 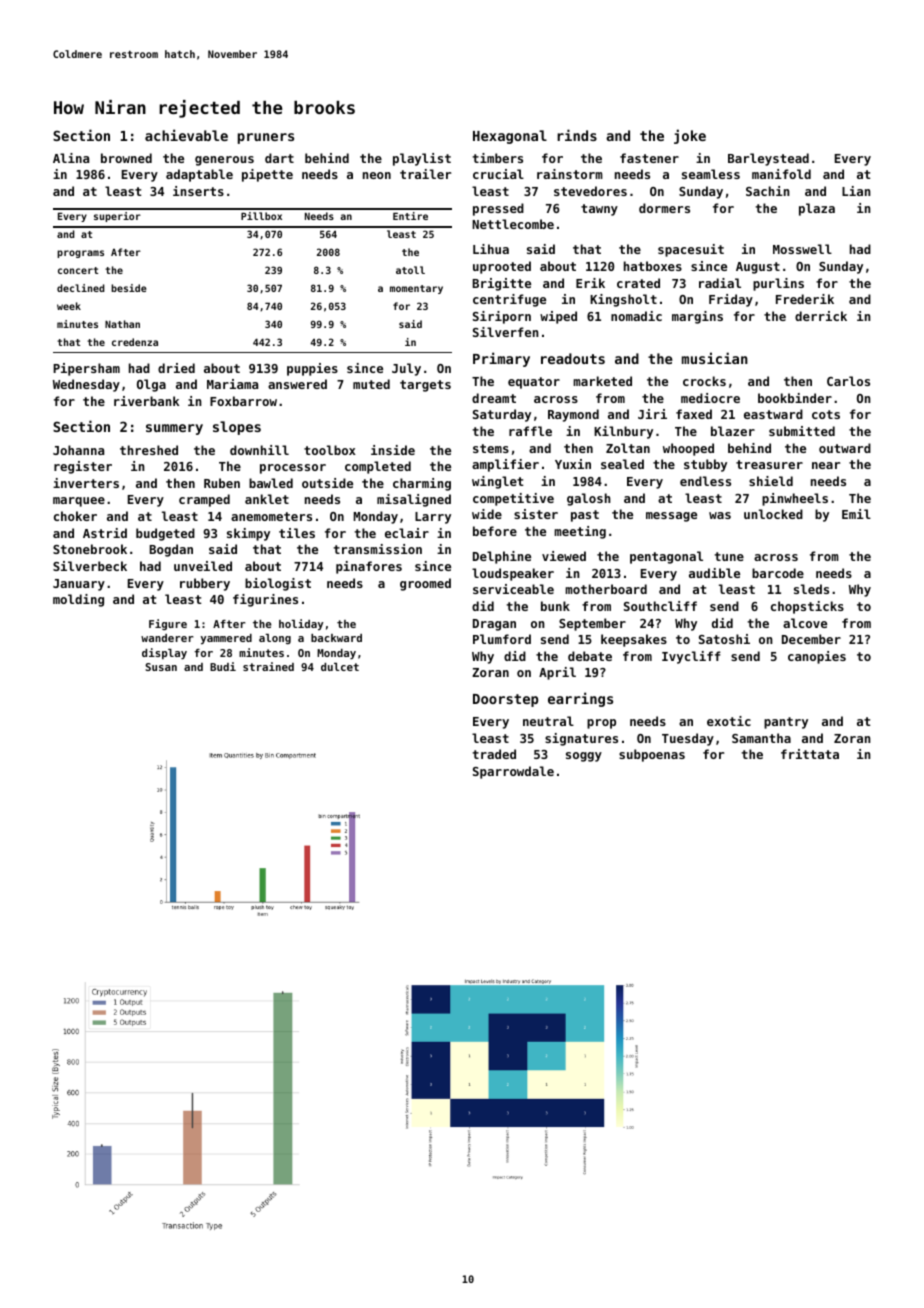 I want to click on mediocre, so click(x=710, y=398).
